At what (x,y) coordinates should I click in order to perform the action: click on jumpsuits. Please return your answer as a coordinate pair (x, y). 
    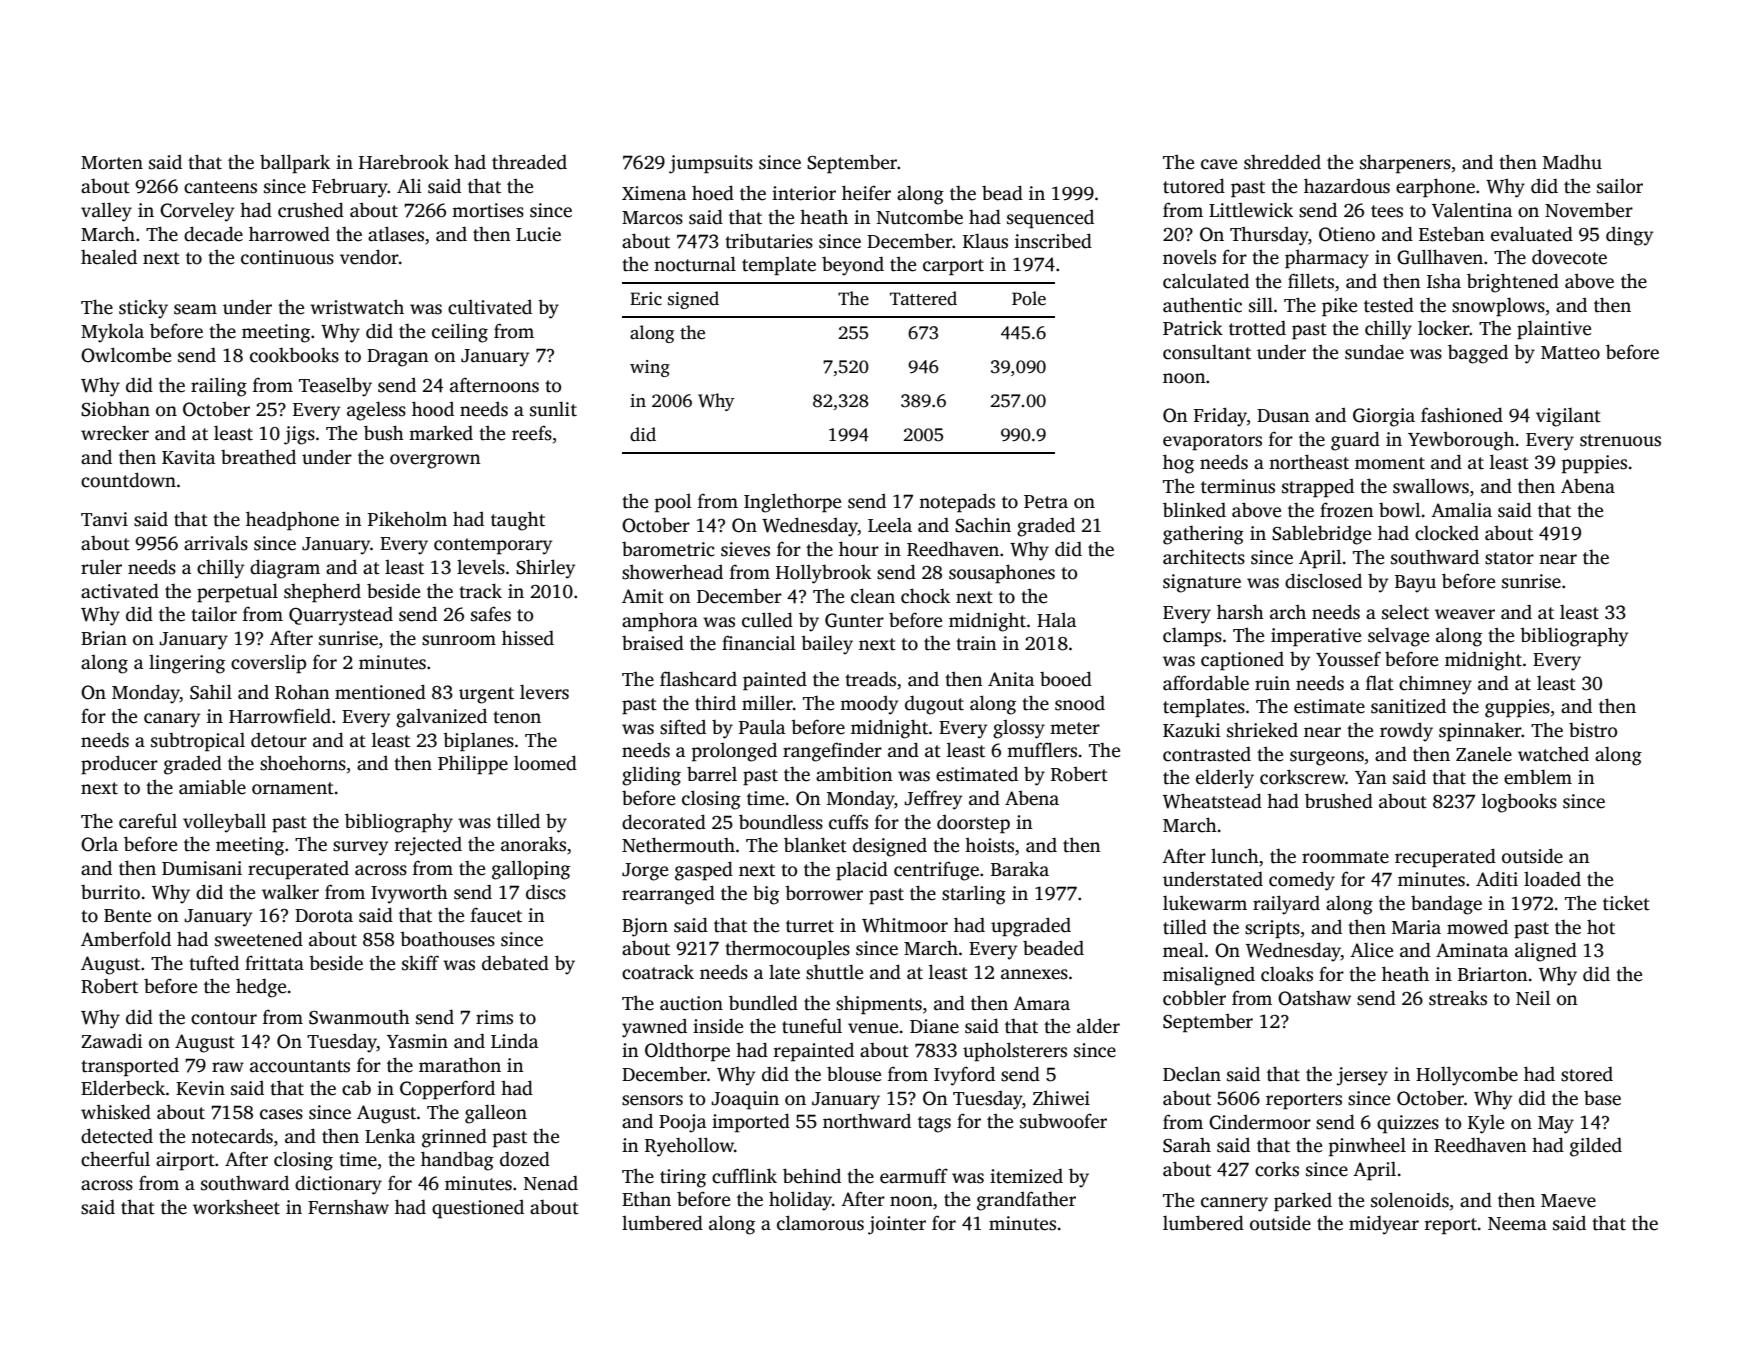
    Looking at the image, I should click on (711, 164).
